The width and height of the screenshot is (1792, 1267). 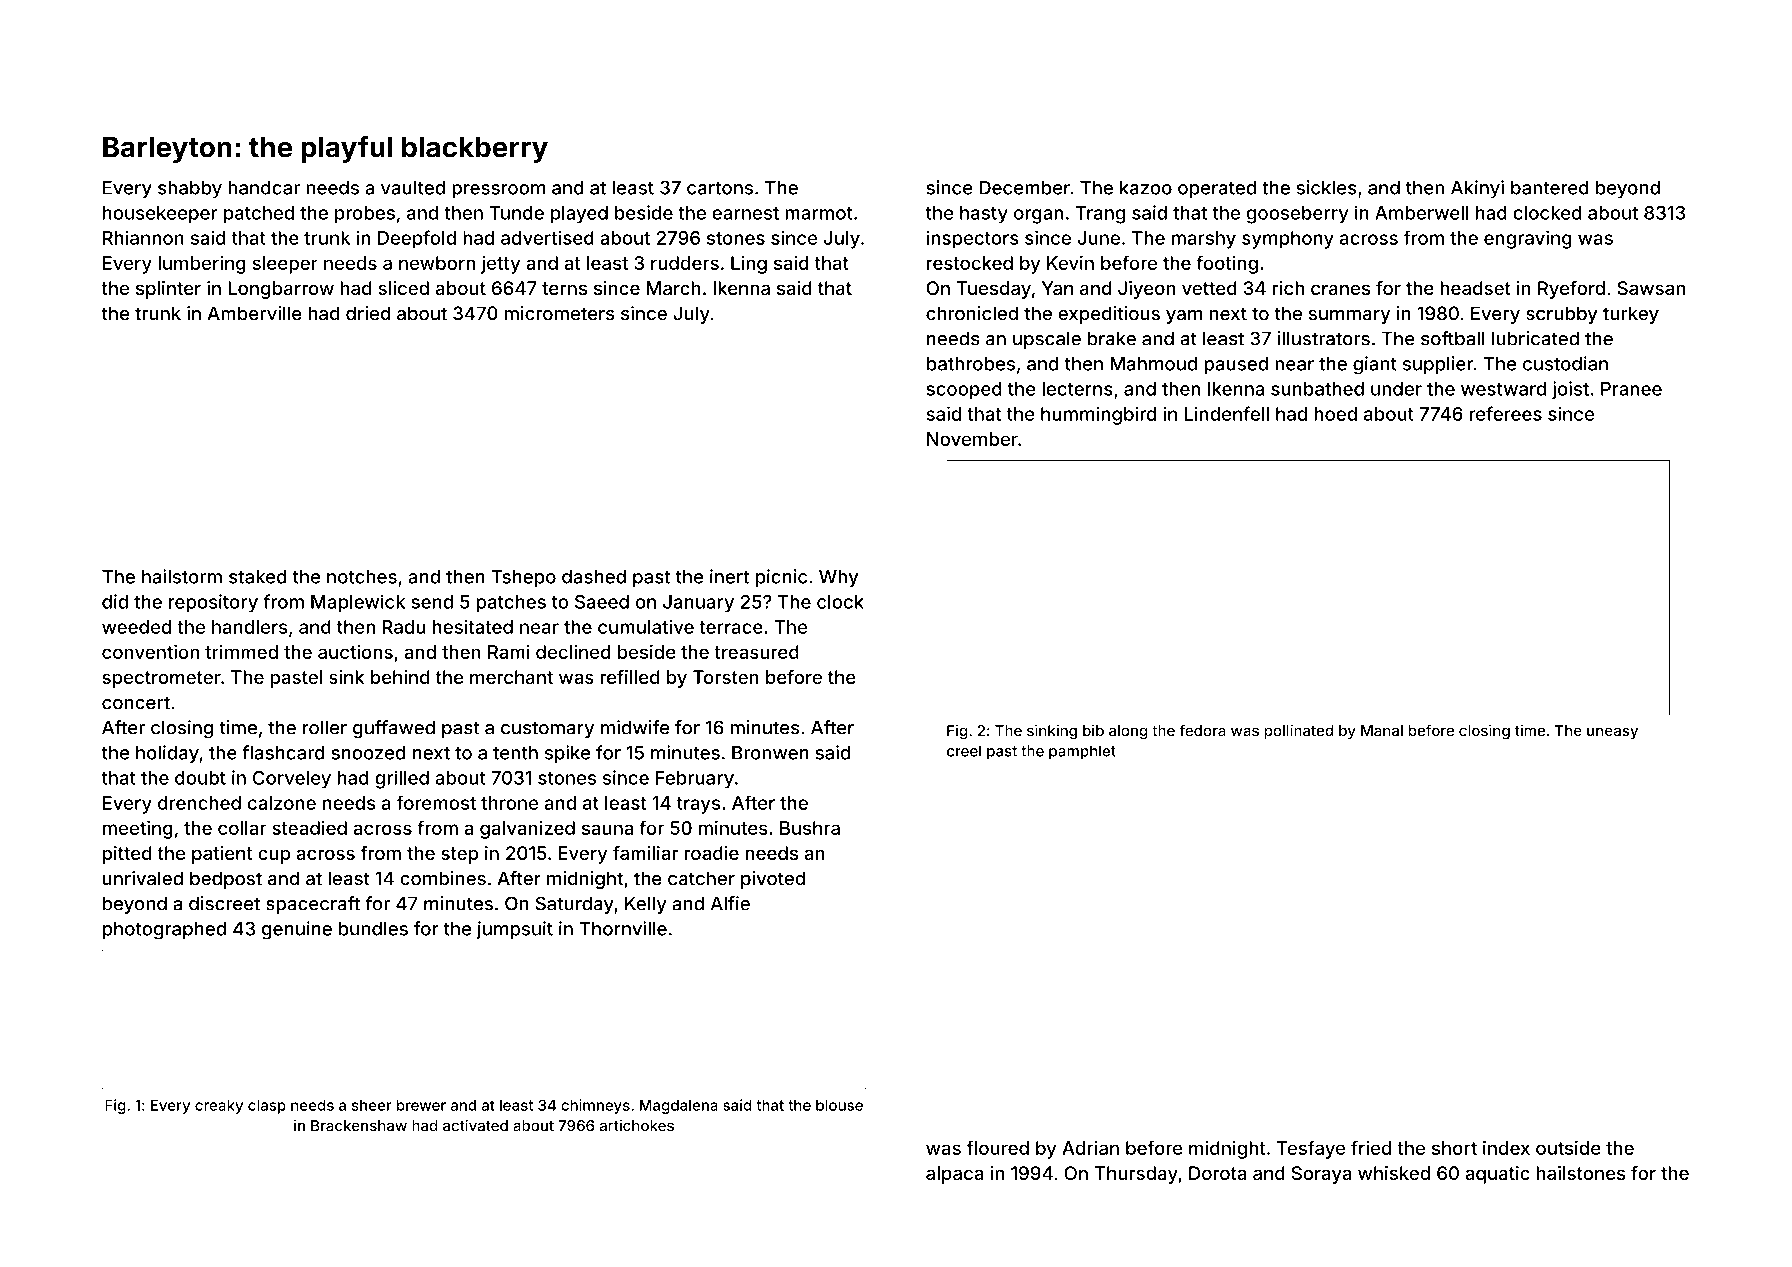 What do you see at coordinates (810, 828) in the screenshot?
I see `Bushra` at bounding box center [810, 828].
